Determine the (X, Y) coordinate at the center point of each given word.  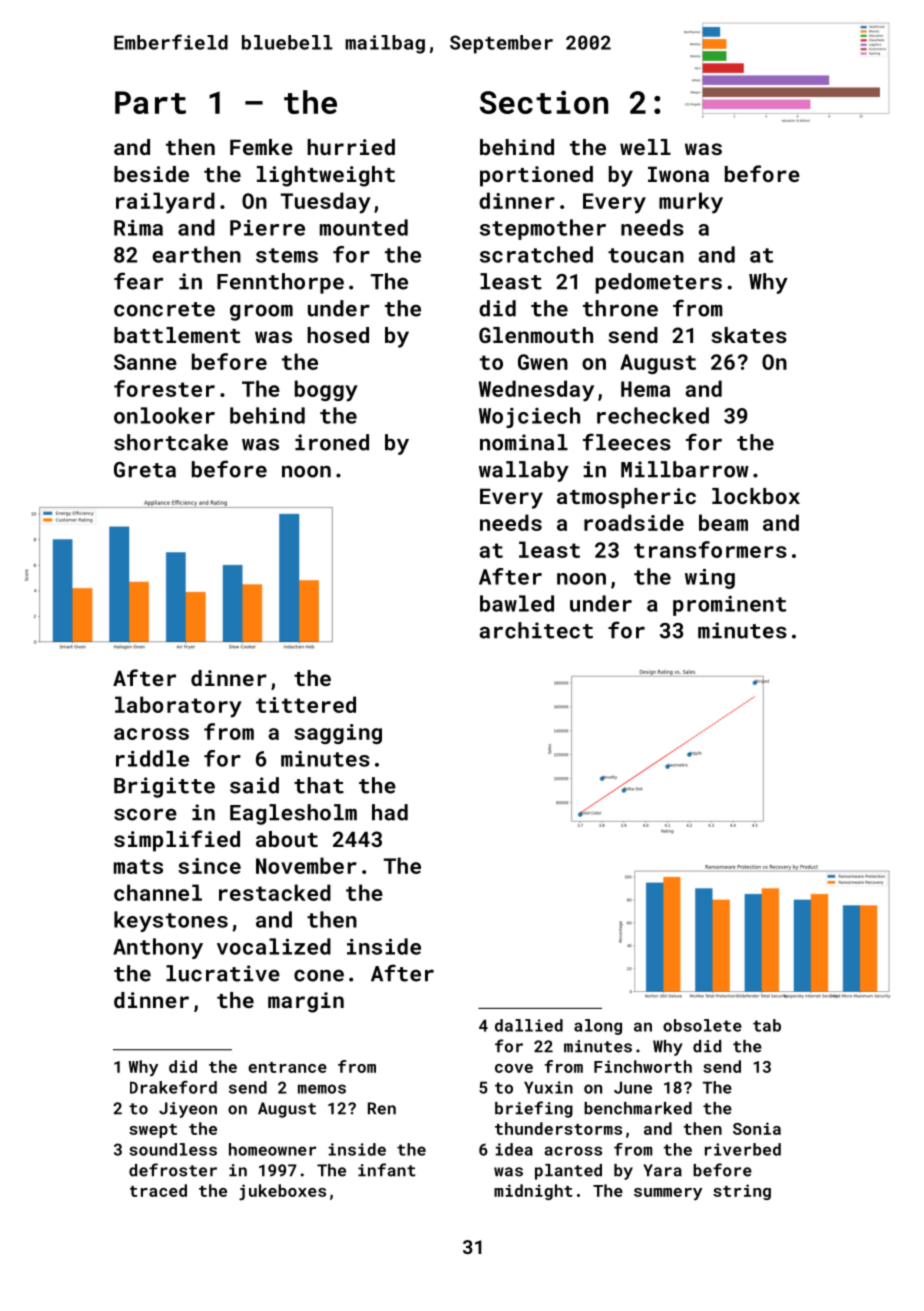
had (390, 812)
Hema (645, 389)
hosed (338, 335)
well (645, 147)
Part (150, 102)
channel (158, 892)
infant (387, 1170)
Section (544, 102)
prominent (729, 606)
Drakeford (173, 1087)
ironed (332, 442)
